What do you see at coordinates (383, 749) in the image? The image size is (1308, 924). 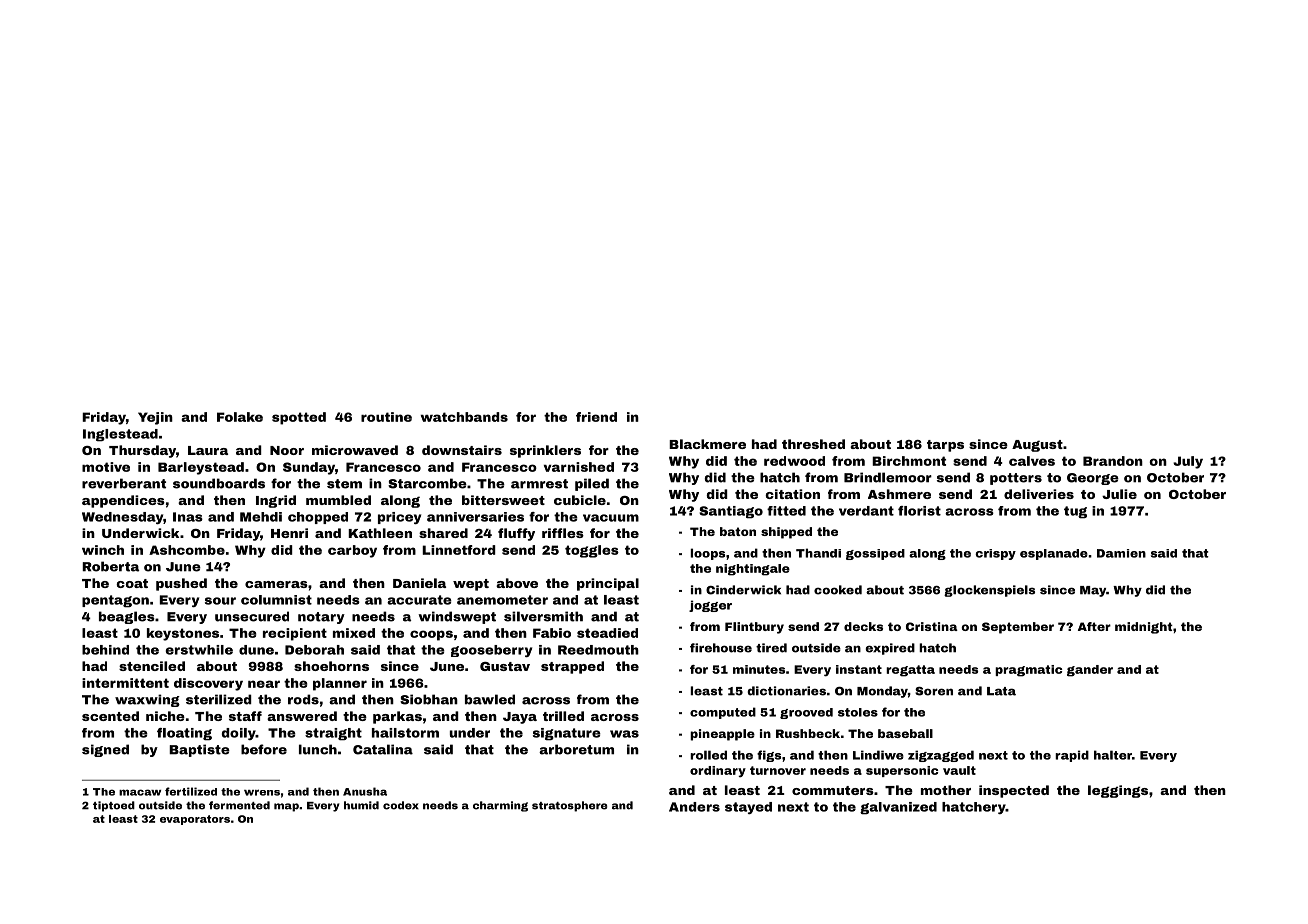 I see `Catalina` at bounding box center [383, 749].
